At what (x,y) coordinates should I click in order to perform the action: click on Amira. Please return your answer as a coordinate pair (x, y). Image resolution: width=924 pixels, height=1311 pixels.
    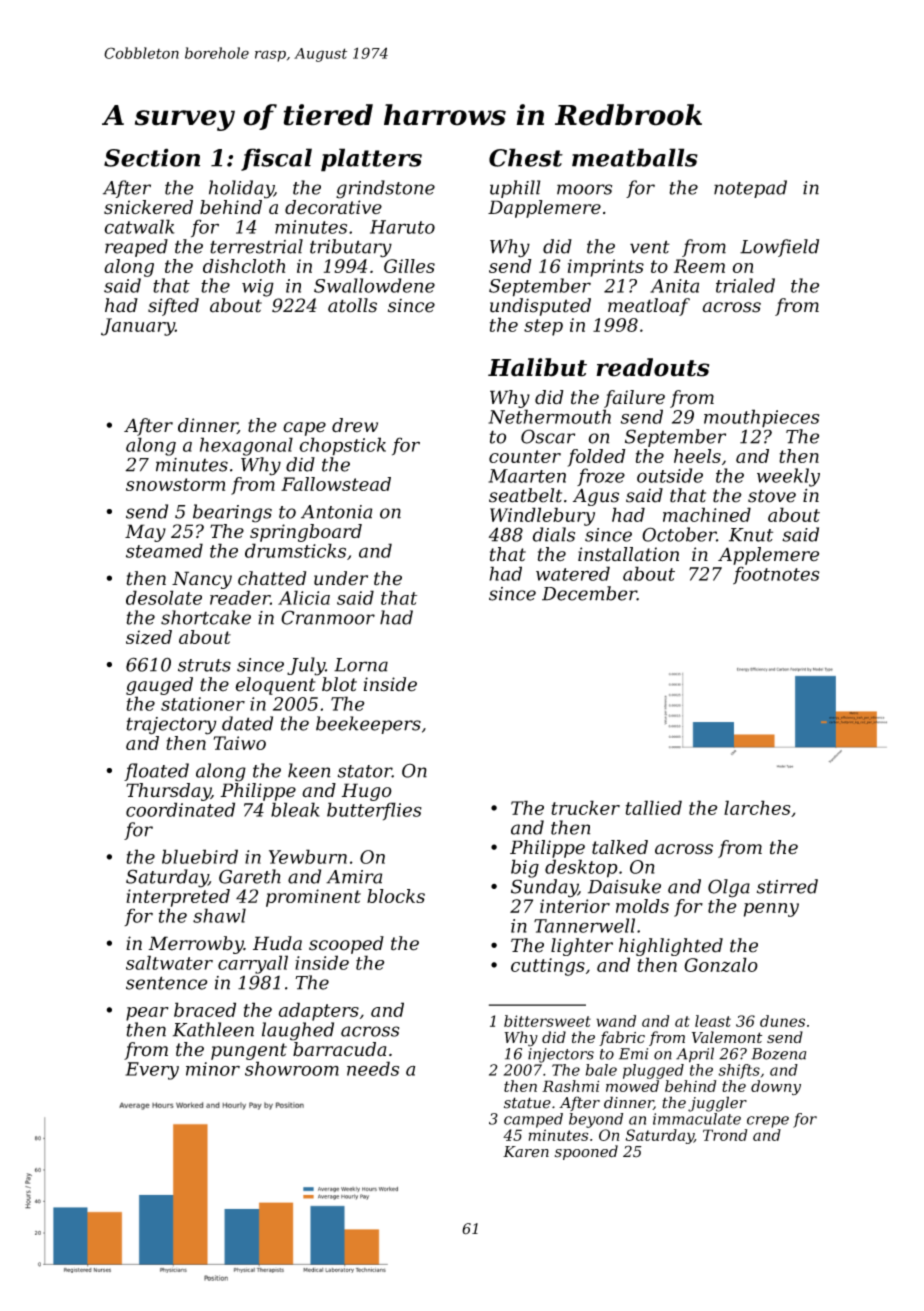
    Looking at the image, I should click on (354, 877).
